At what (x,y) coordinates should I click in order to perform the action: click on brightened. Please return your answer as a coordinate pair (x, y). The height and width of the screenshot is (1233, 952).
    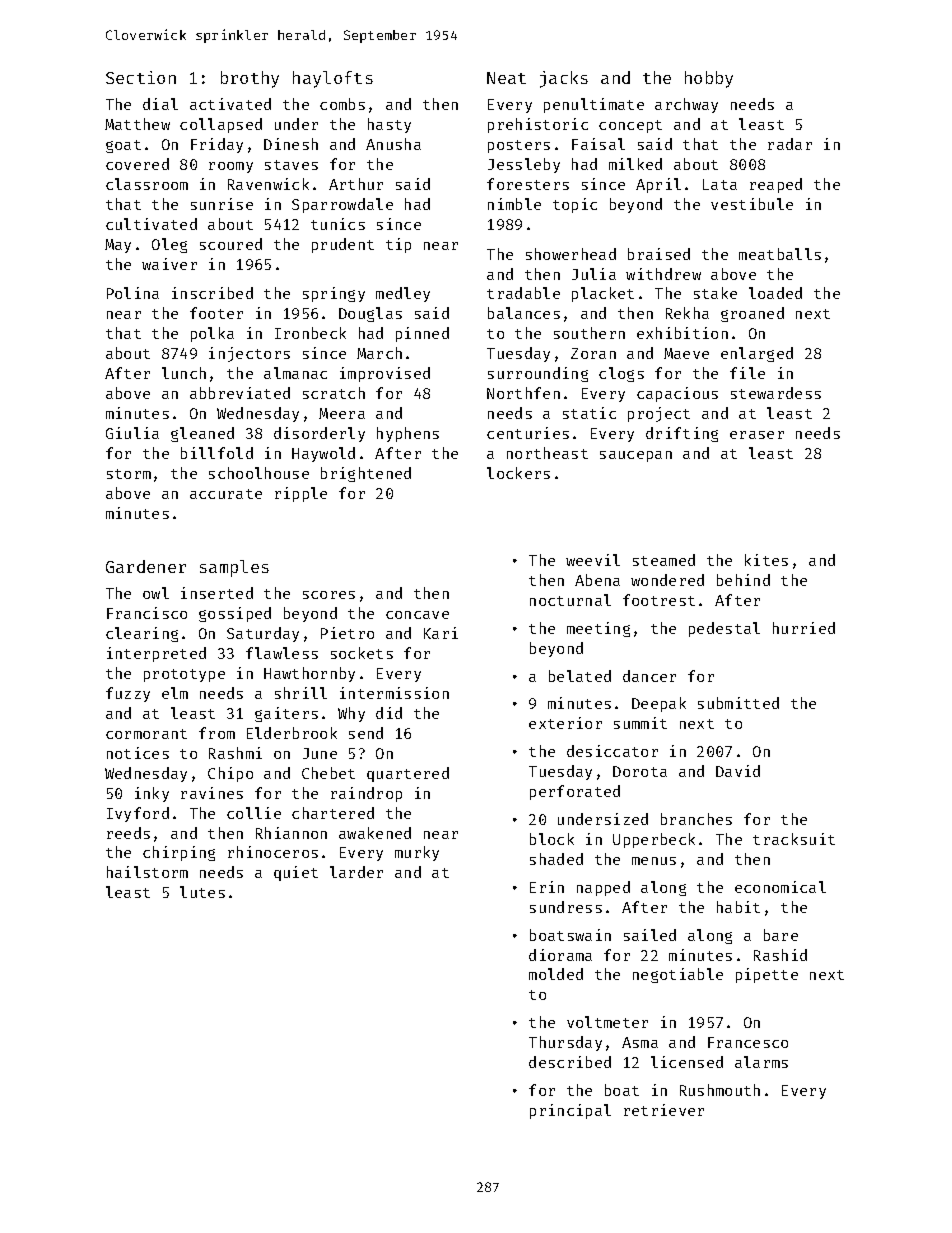
    Looking at the image, I should click on (366, 474).
